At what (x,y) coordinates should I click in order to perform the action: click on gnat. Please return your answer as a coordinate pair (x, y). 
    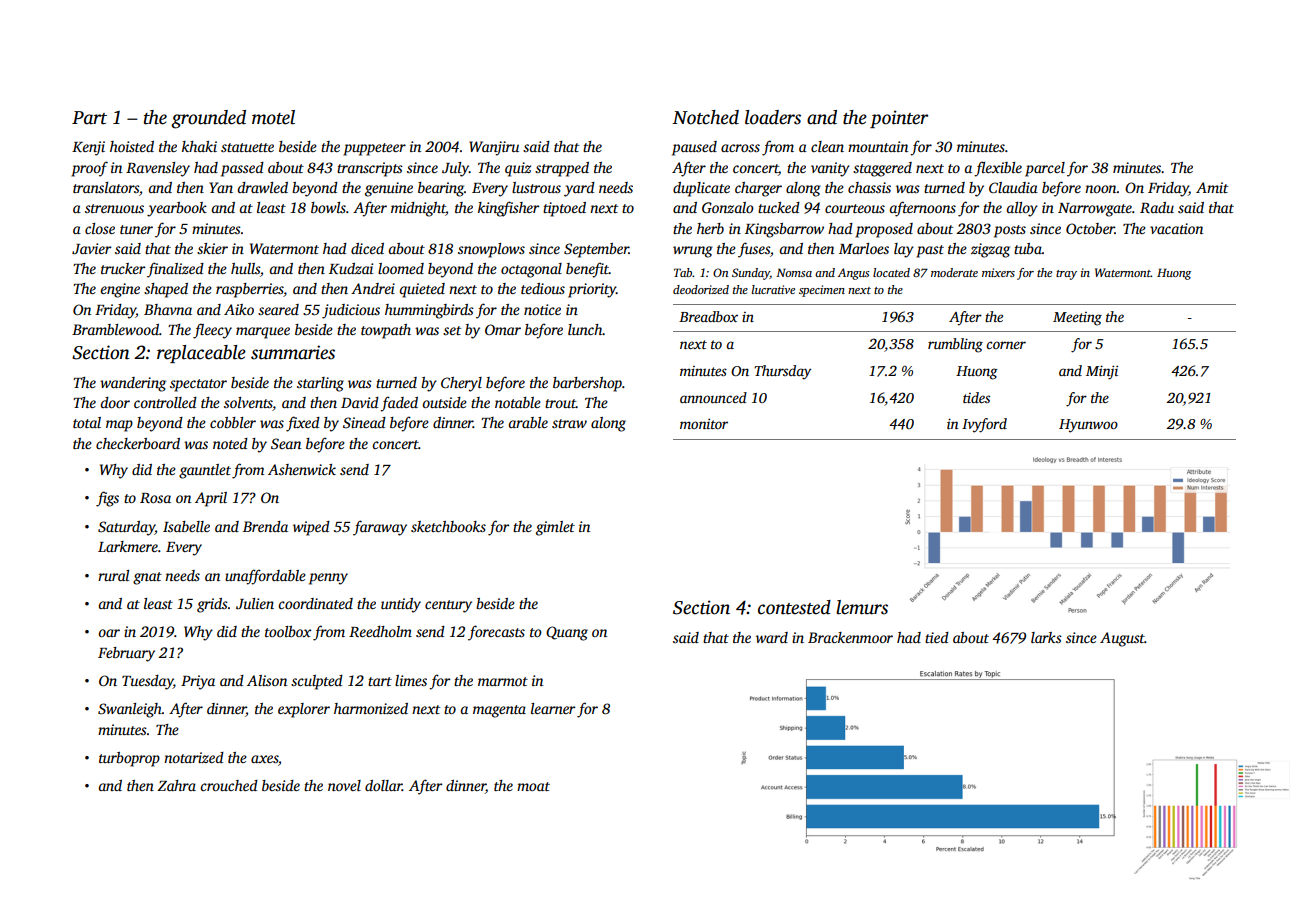
    Looking at the image, I should click on (147, 578).
